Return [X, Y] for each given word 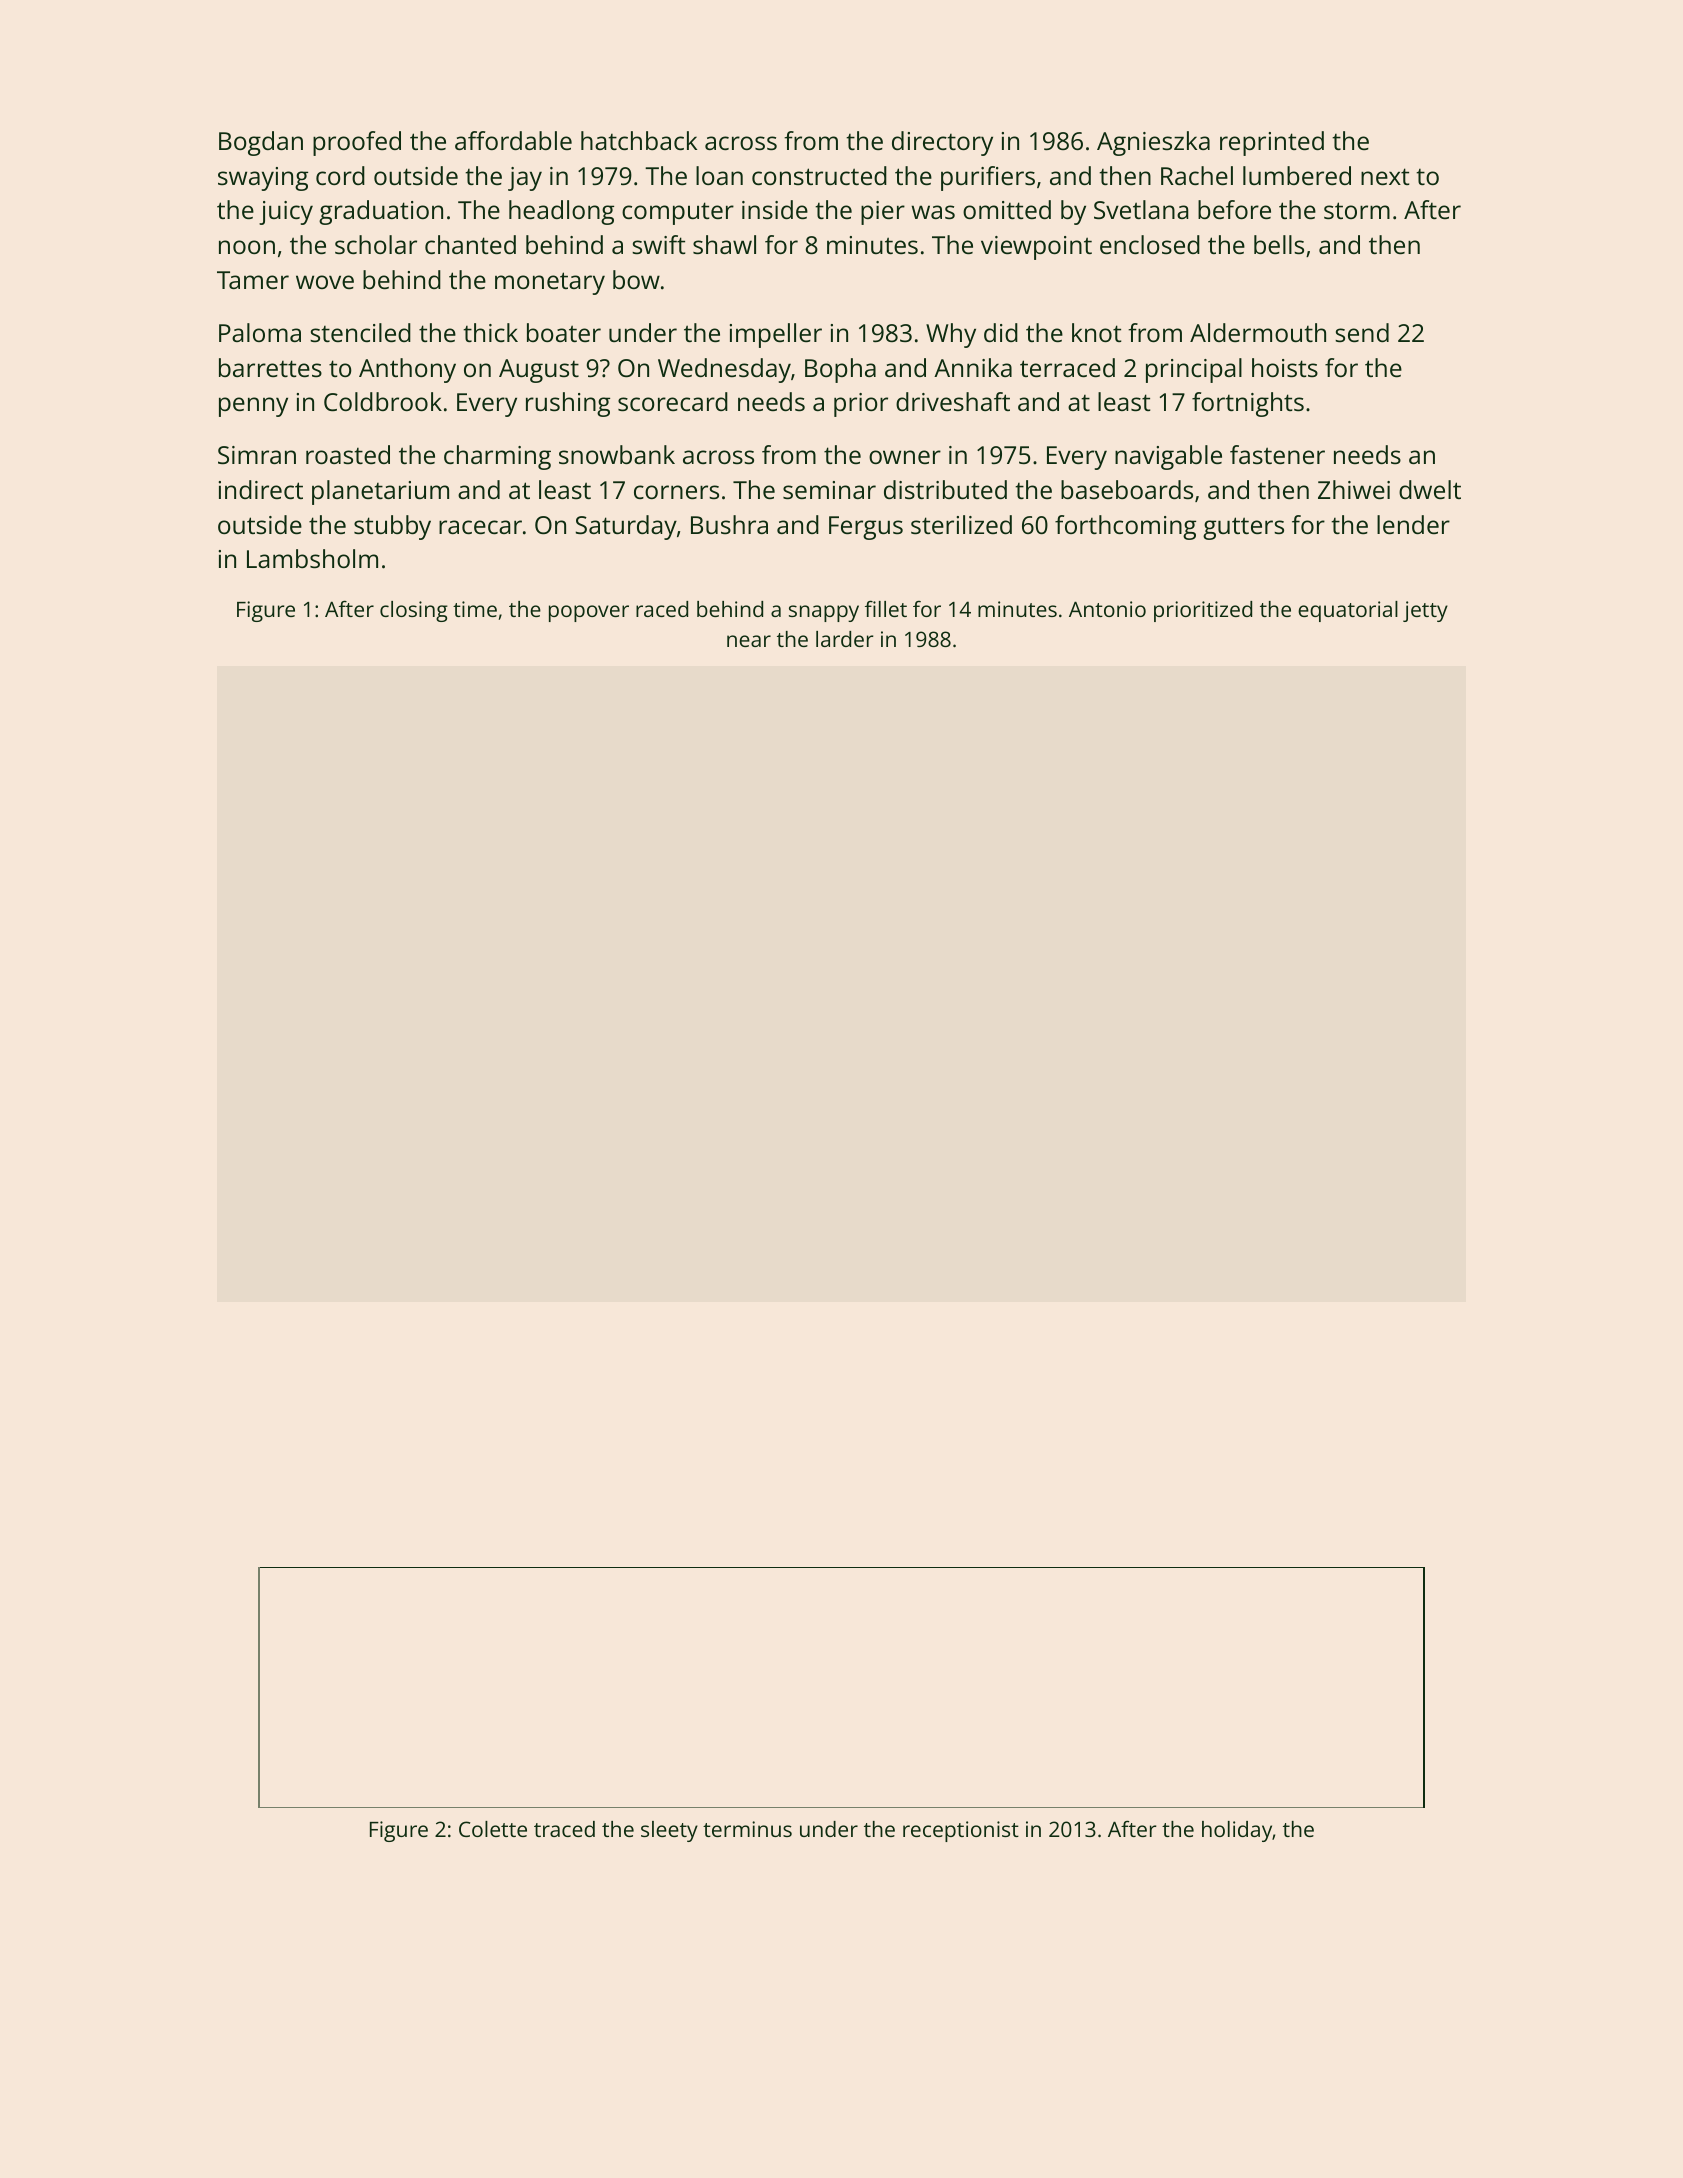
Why [951, 335]
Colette [493, 1829]
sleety [669, 1831]
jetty [1425, 611]
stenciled [360, 332]
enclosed [1150, 244]
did [1001, 332]
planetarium [380, 492]
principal [1194, 370]
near [749, 641]
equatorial [1348, 611]
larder [844, 639]
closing [414, 611]
